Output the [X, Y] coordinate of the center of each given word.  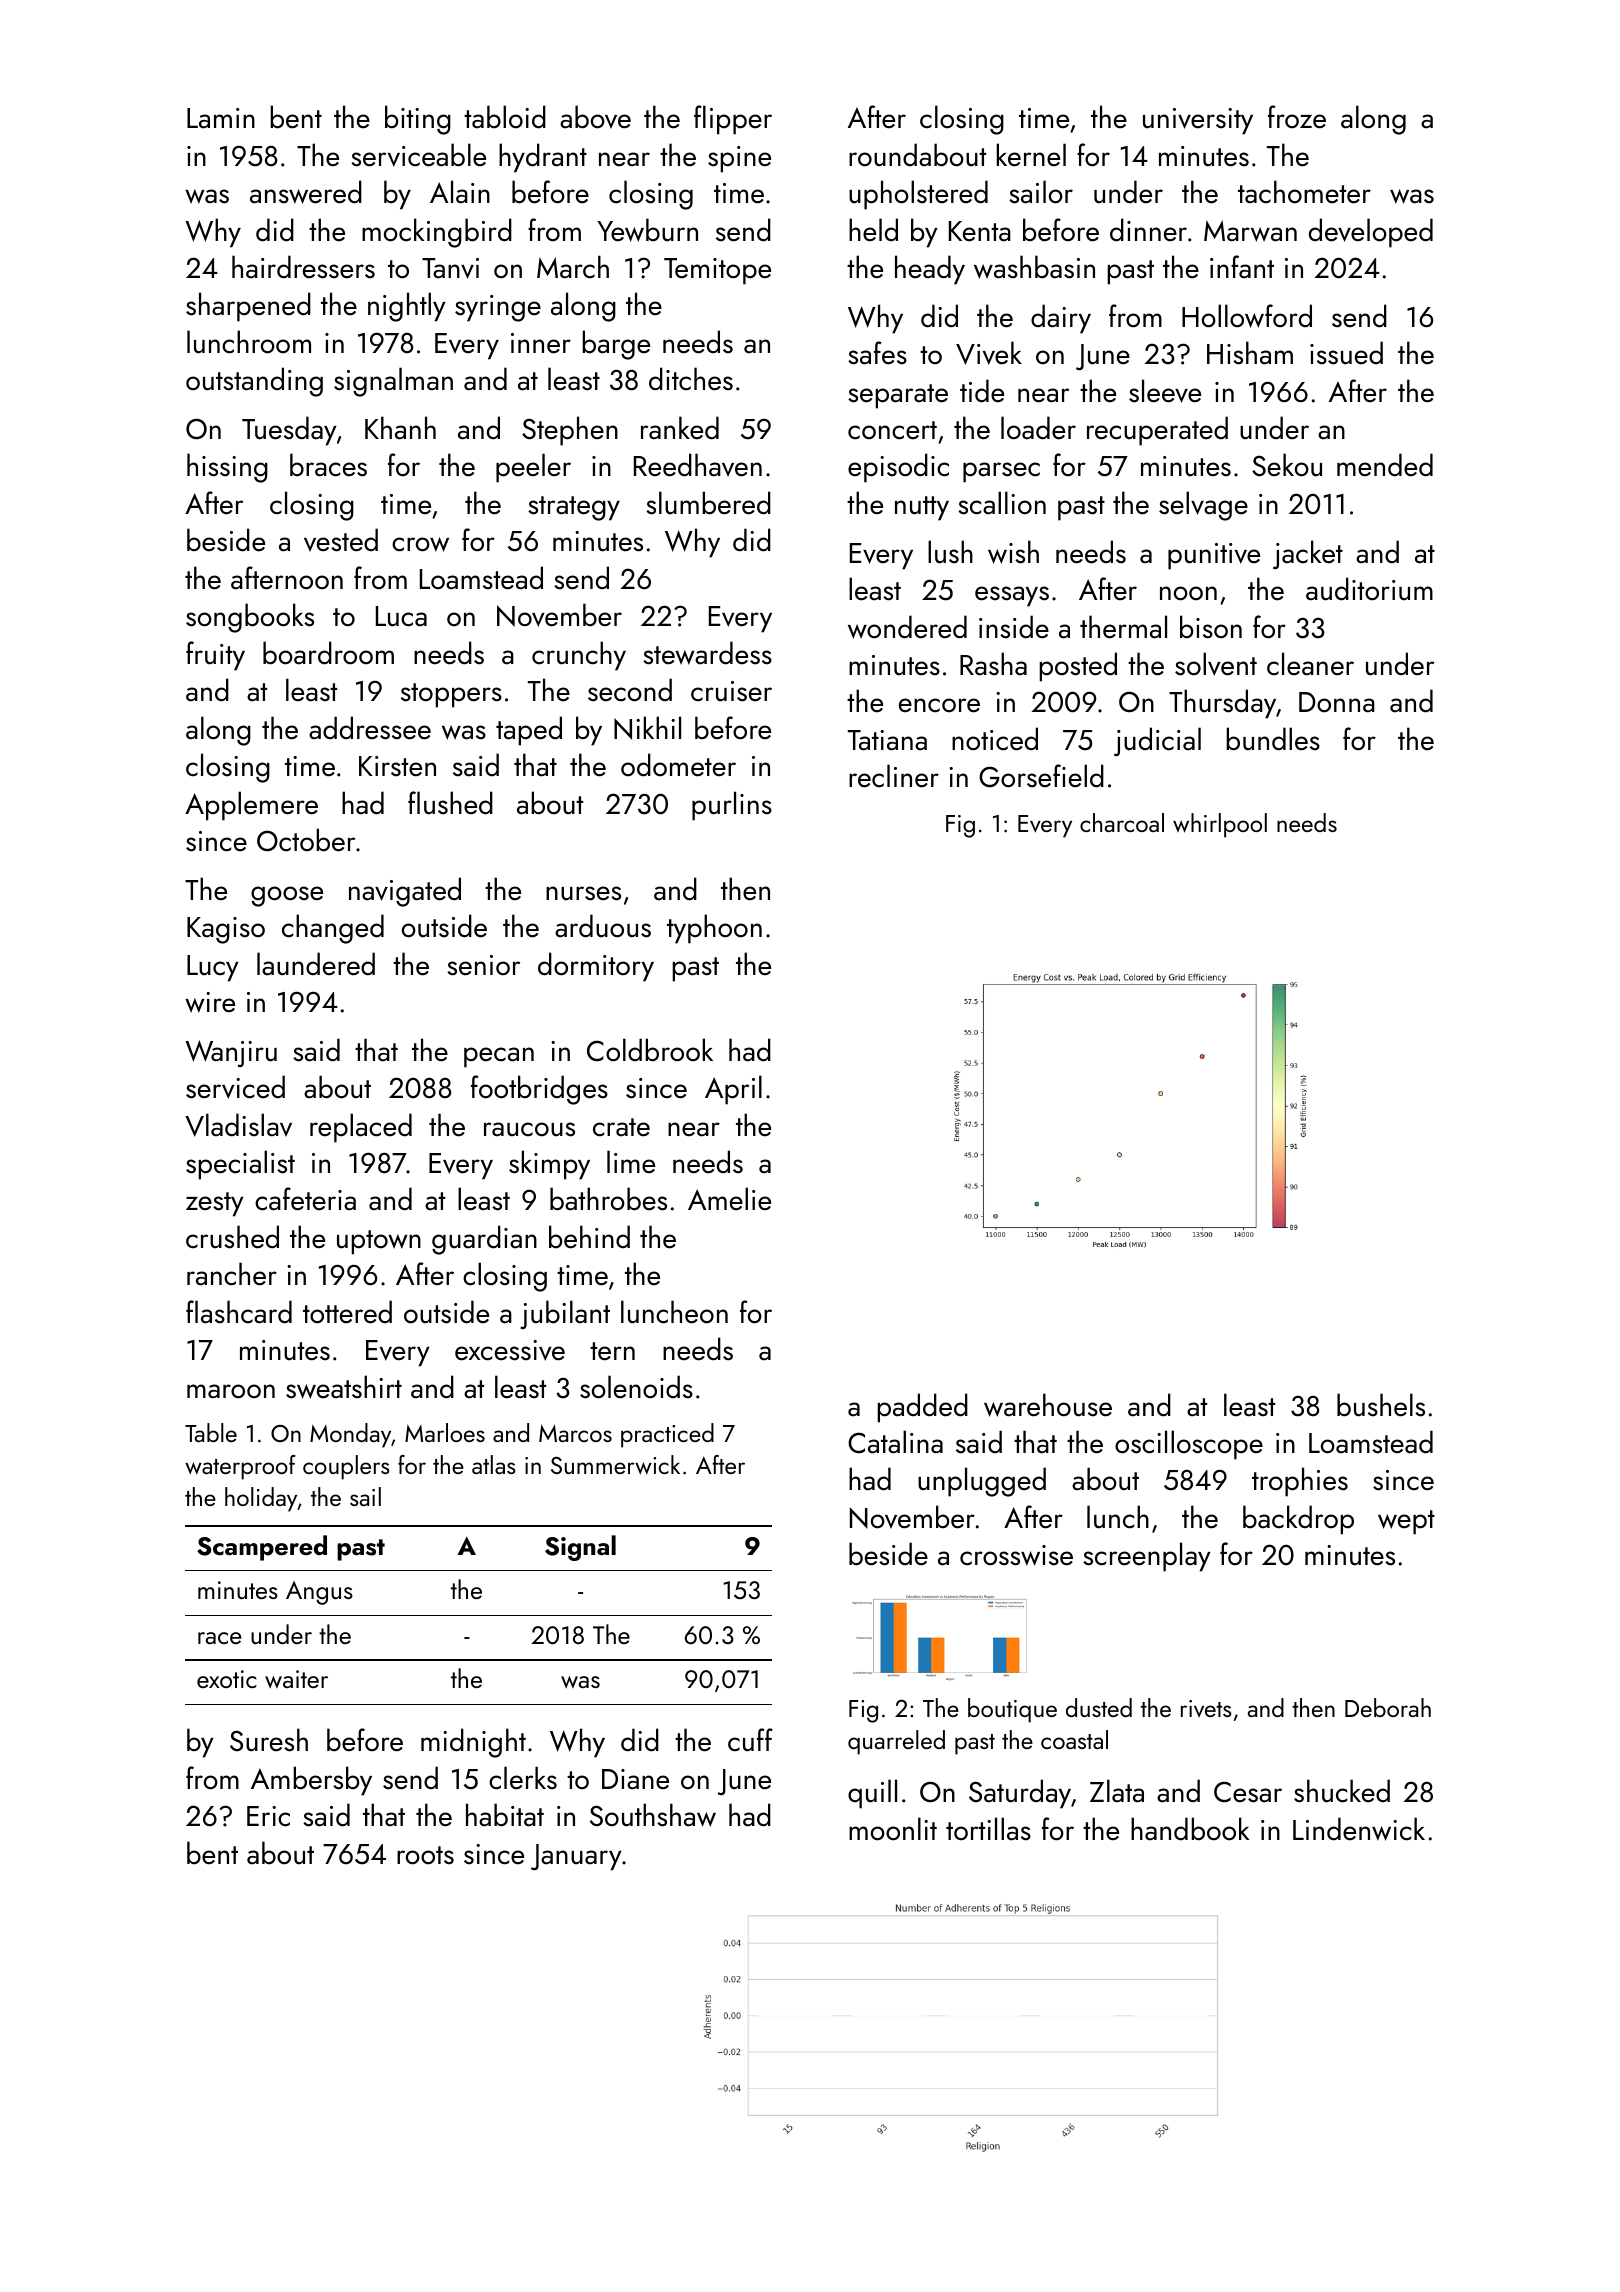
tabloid [505, 117]
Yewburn [647, 230]
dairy [1061, 319]
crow [420, 544]
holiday [261, 1499]
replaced [361, 1128]
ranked [680, 428]
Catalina [895, 1442]
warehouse [1048, 1405]
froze [1297, 117]
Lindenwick [1359, 1829]
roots [425, 1855]
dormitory [596, 967]
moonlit [893, 1829]
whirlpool [1220, 825]
